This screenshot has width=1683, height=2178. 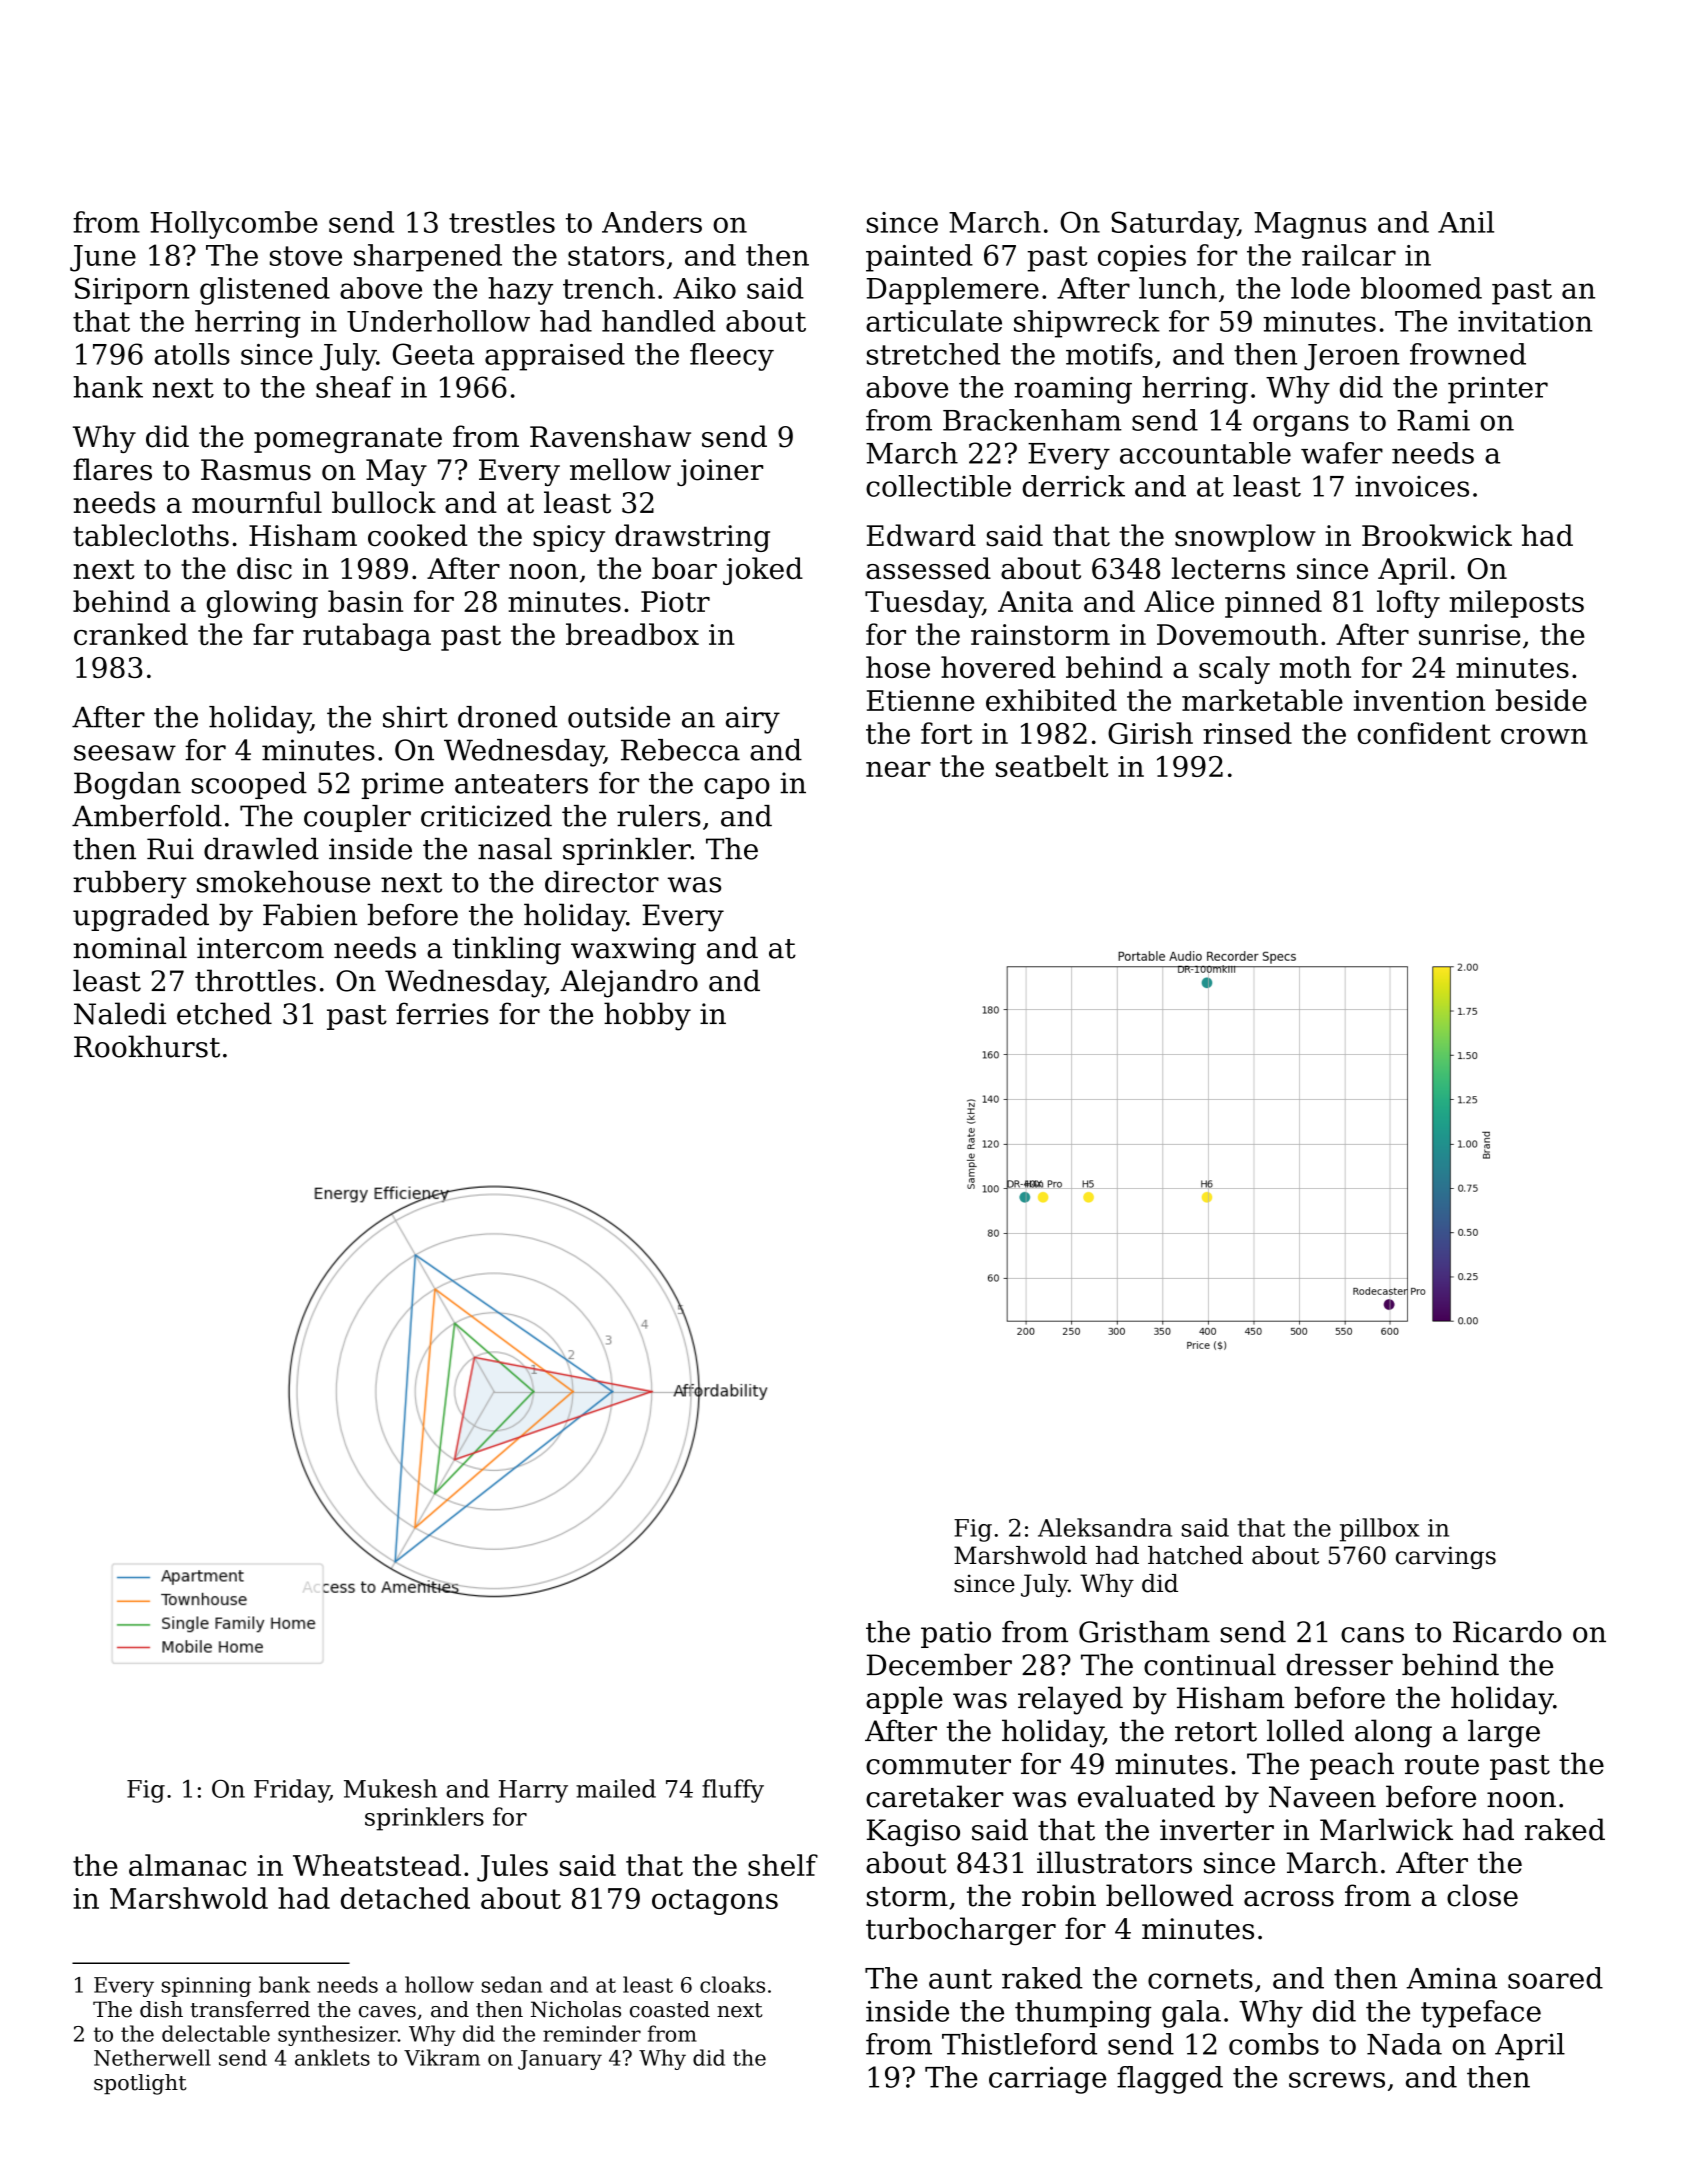 What do you see at coordinates (898, 667) in the screenshot?
I see `hose` at bounding box center [898, 667].
